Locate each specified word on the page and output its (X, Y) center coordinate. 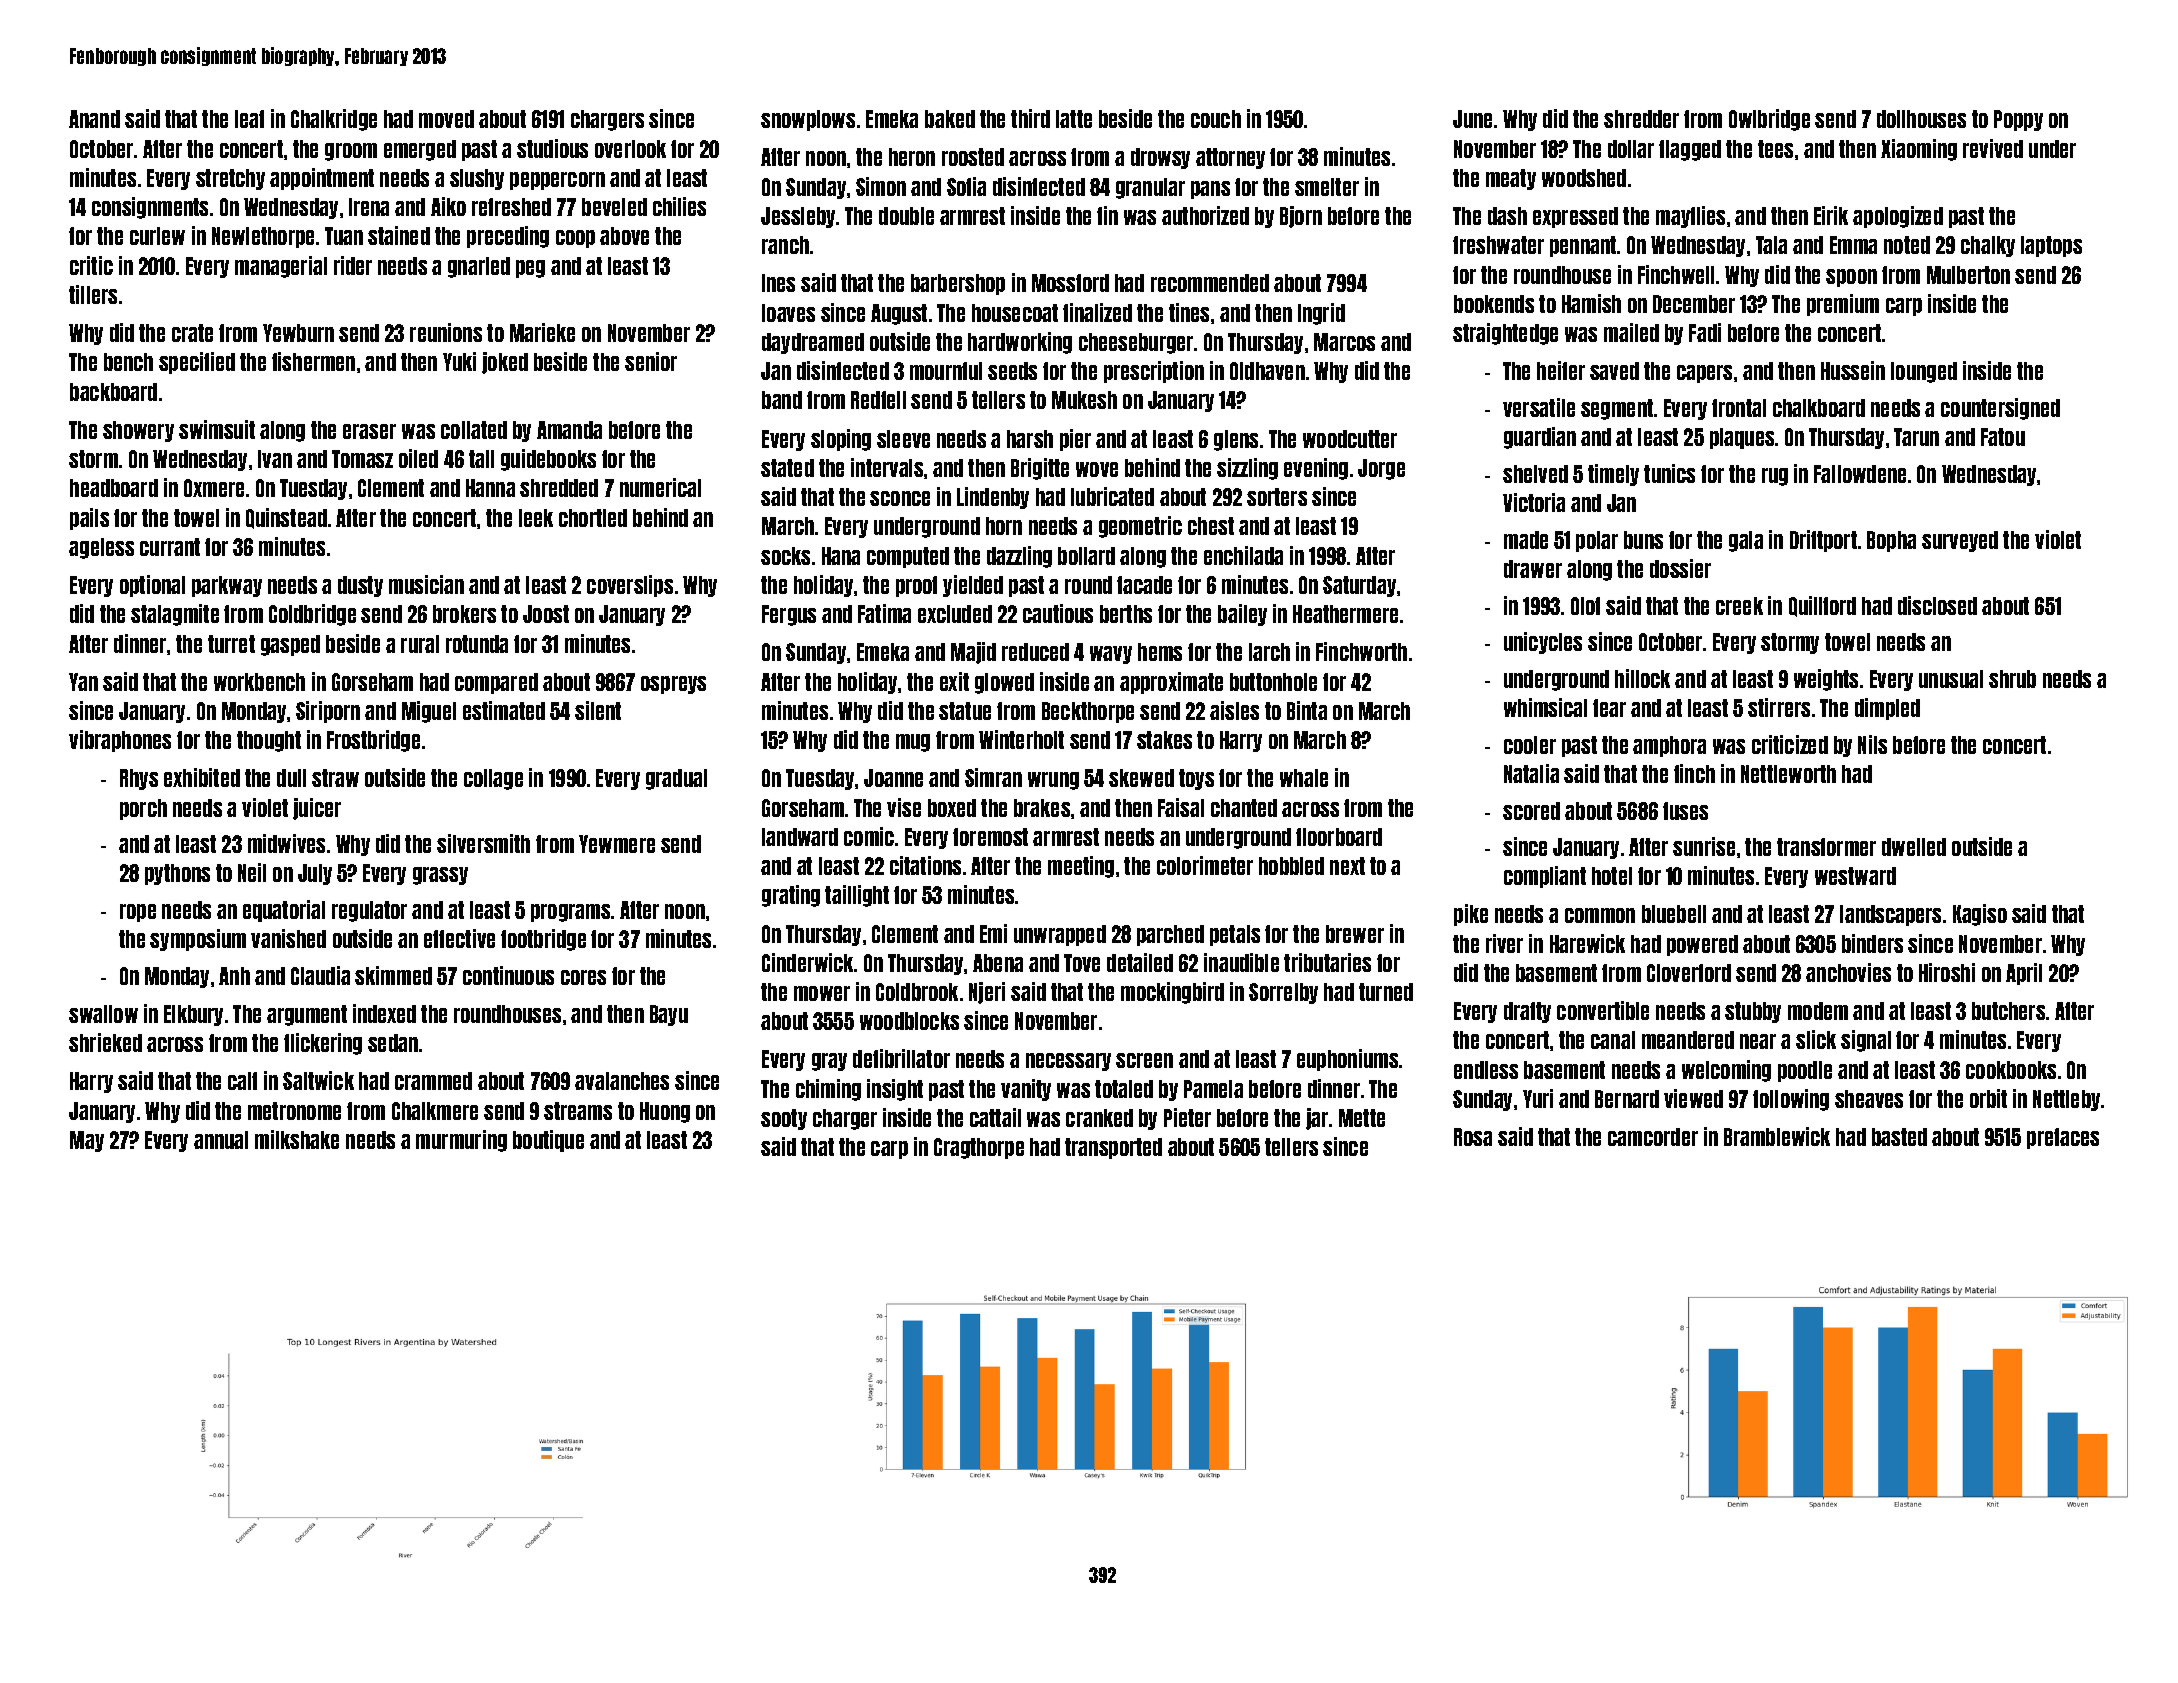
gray (829, 1062)
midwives (286, 843)
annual (221, 1140)
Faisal (1181, 807)
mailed (1631, 332)
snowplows (808, 120)
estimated (504, 710)
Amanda (569, 430)
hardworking (1020, 343)
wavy (1111, 655)
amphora (1669, 746)
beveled (614, 207)
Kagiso (1980, 915)
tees (1775, 149)
